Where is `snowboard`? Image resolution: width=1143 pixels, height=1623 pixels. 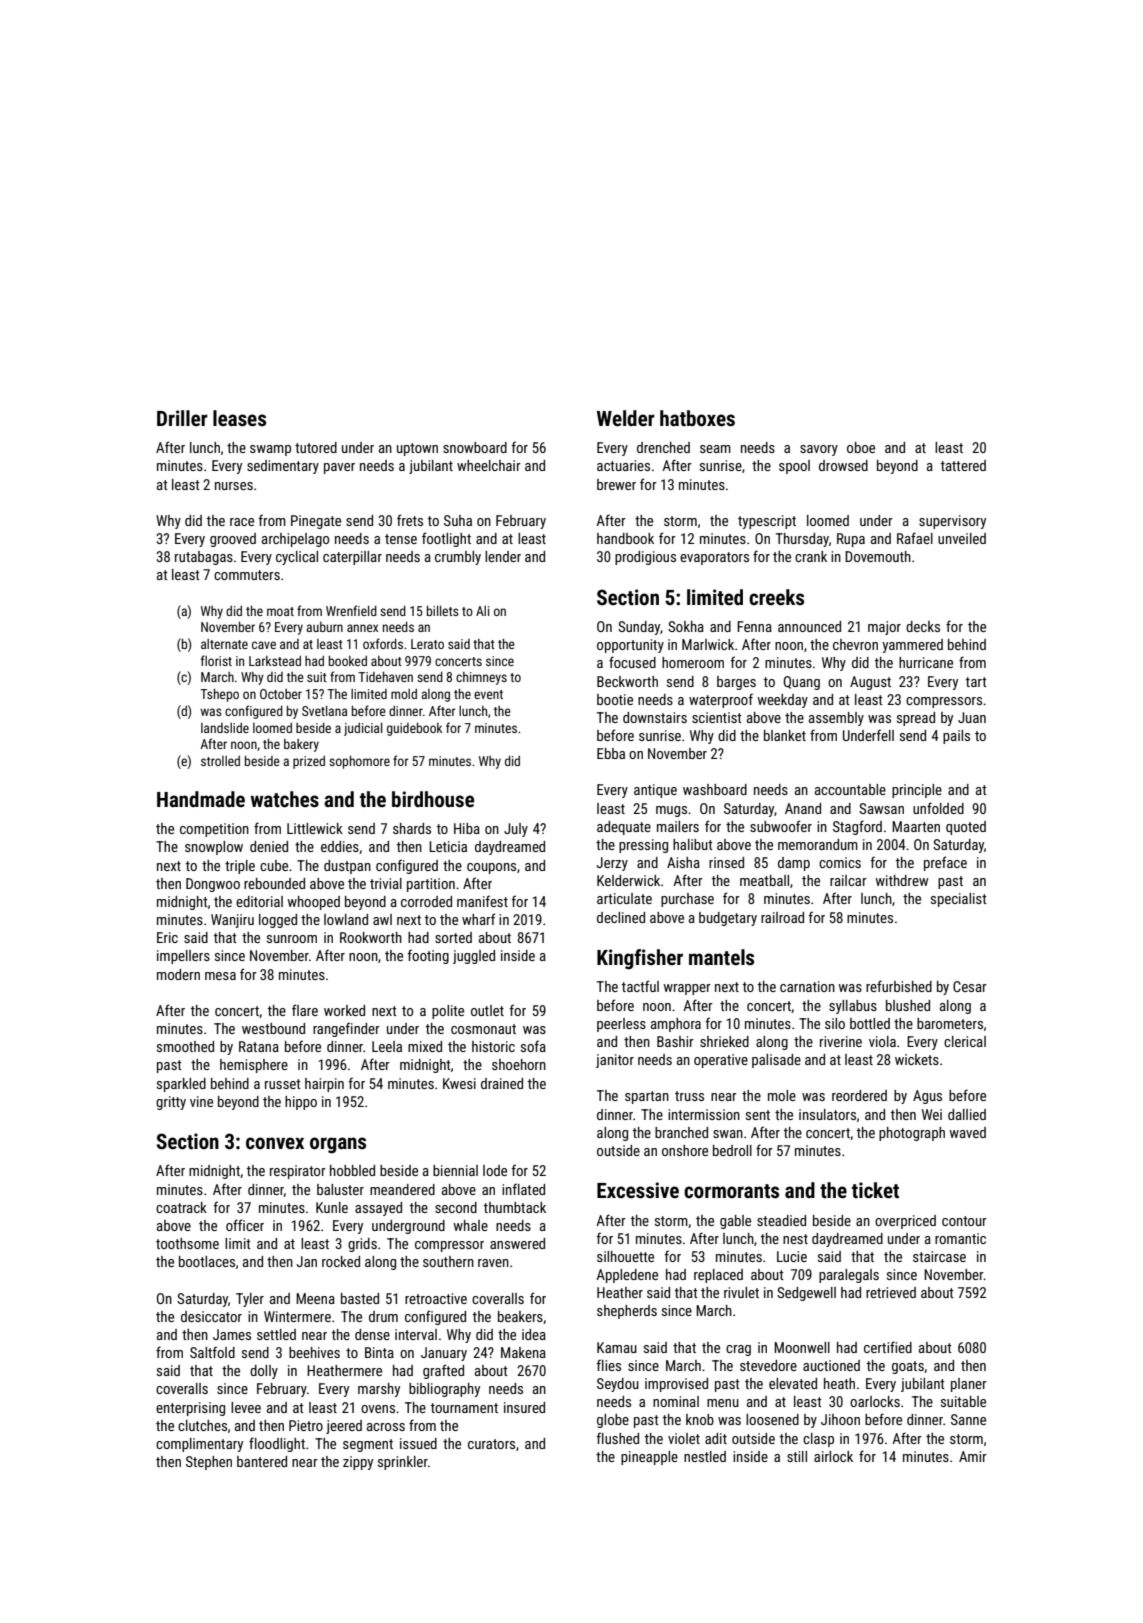 snowboard is located at coordinates (475, 447).
